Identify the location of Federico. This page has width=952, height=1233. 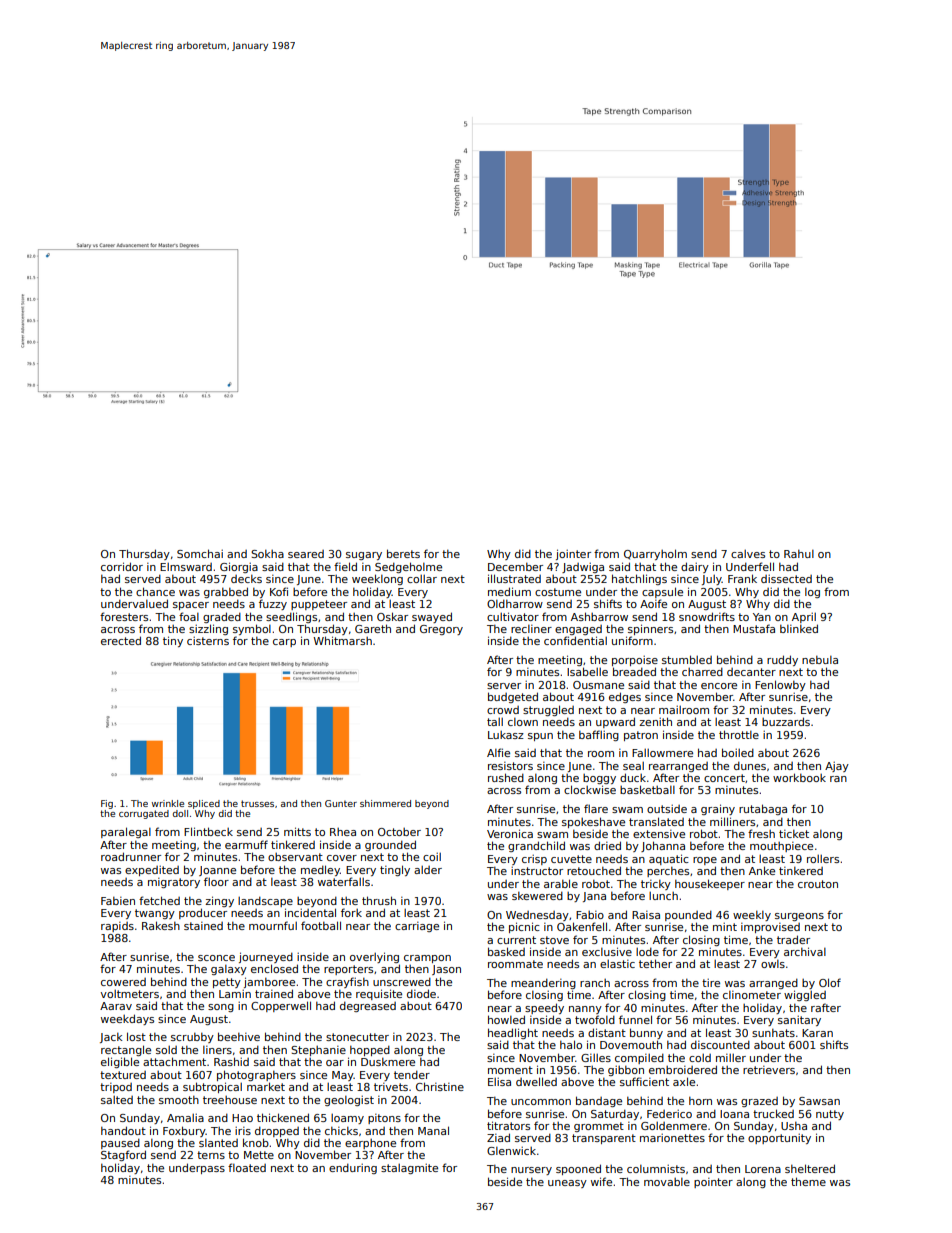
(669, 1114).
